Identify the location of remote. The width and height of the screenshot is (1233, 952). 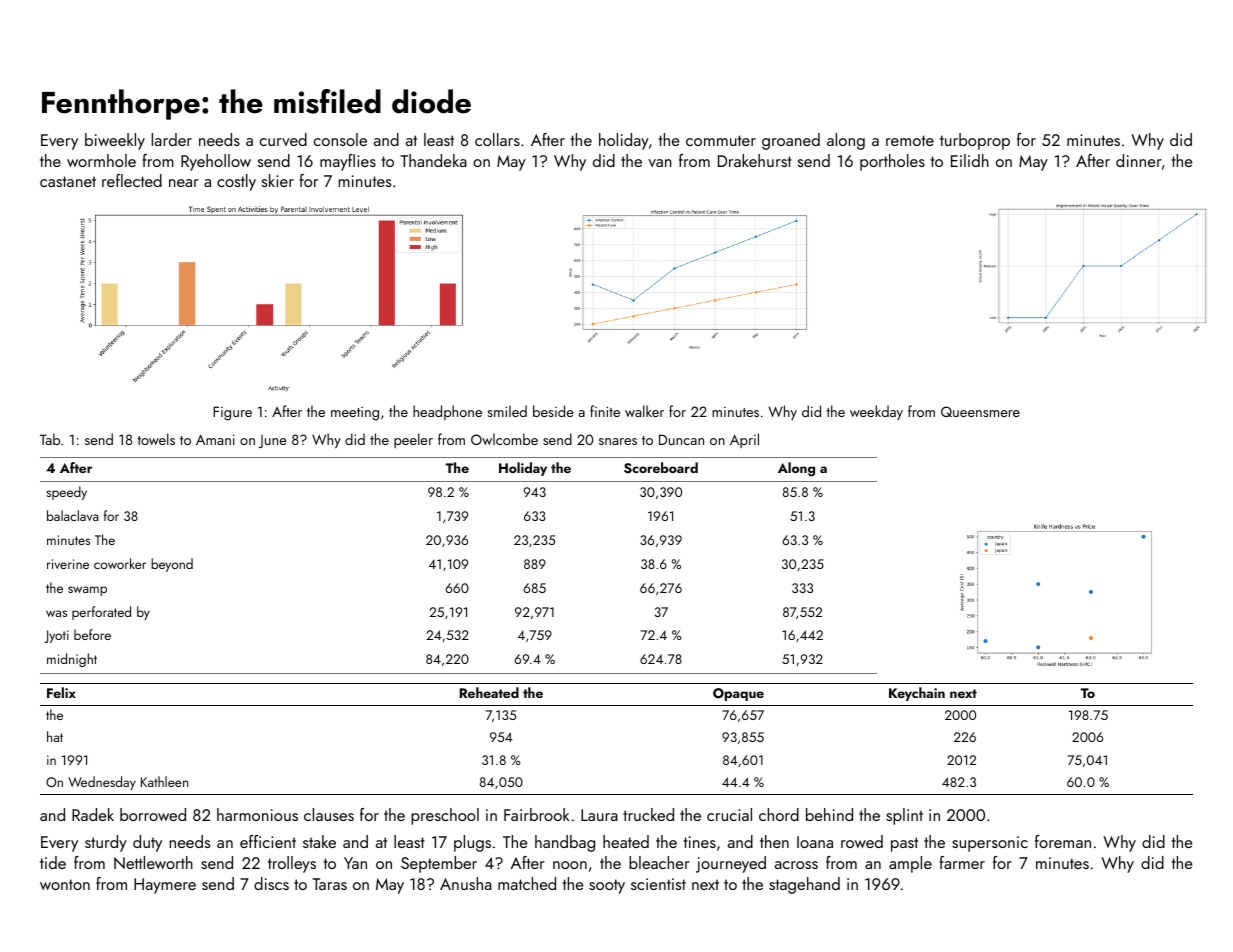
(910, 140).
